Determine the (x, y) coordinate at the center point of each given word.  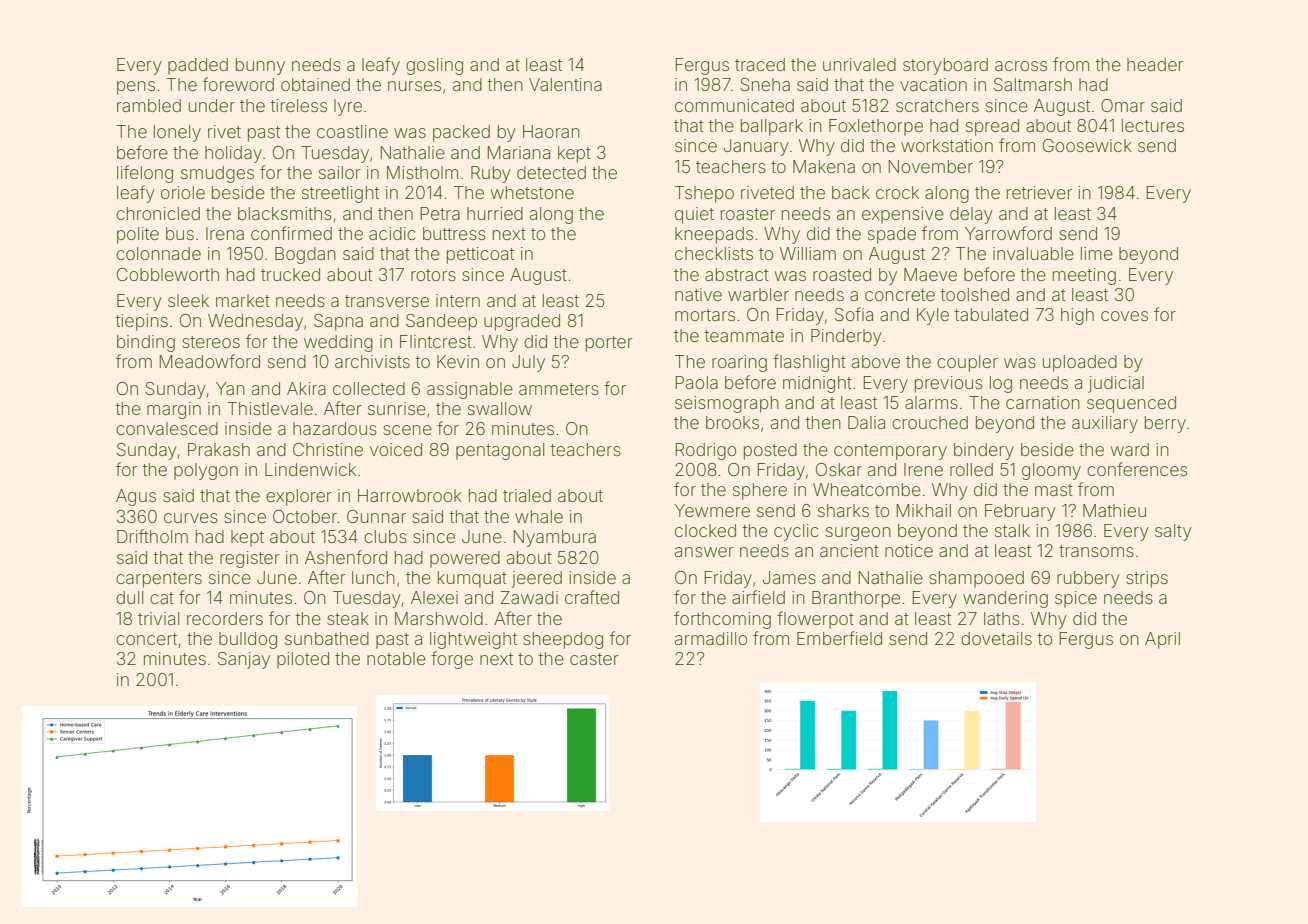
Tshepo (704, 194)
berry (1165, 424)
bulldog (248, 640)
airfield (758, 597)
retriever (1039, 192)
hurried (495, 213)
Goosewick (1087, 145)
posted (770, 451)
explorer (299, 497)
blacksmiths (285, 213)
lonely (177, 133)
